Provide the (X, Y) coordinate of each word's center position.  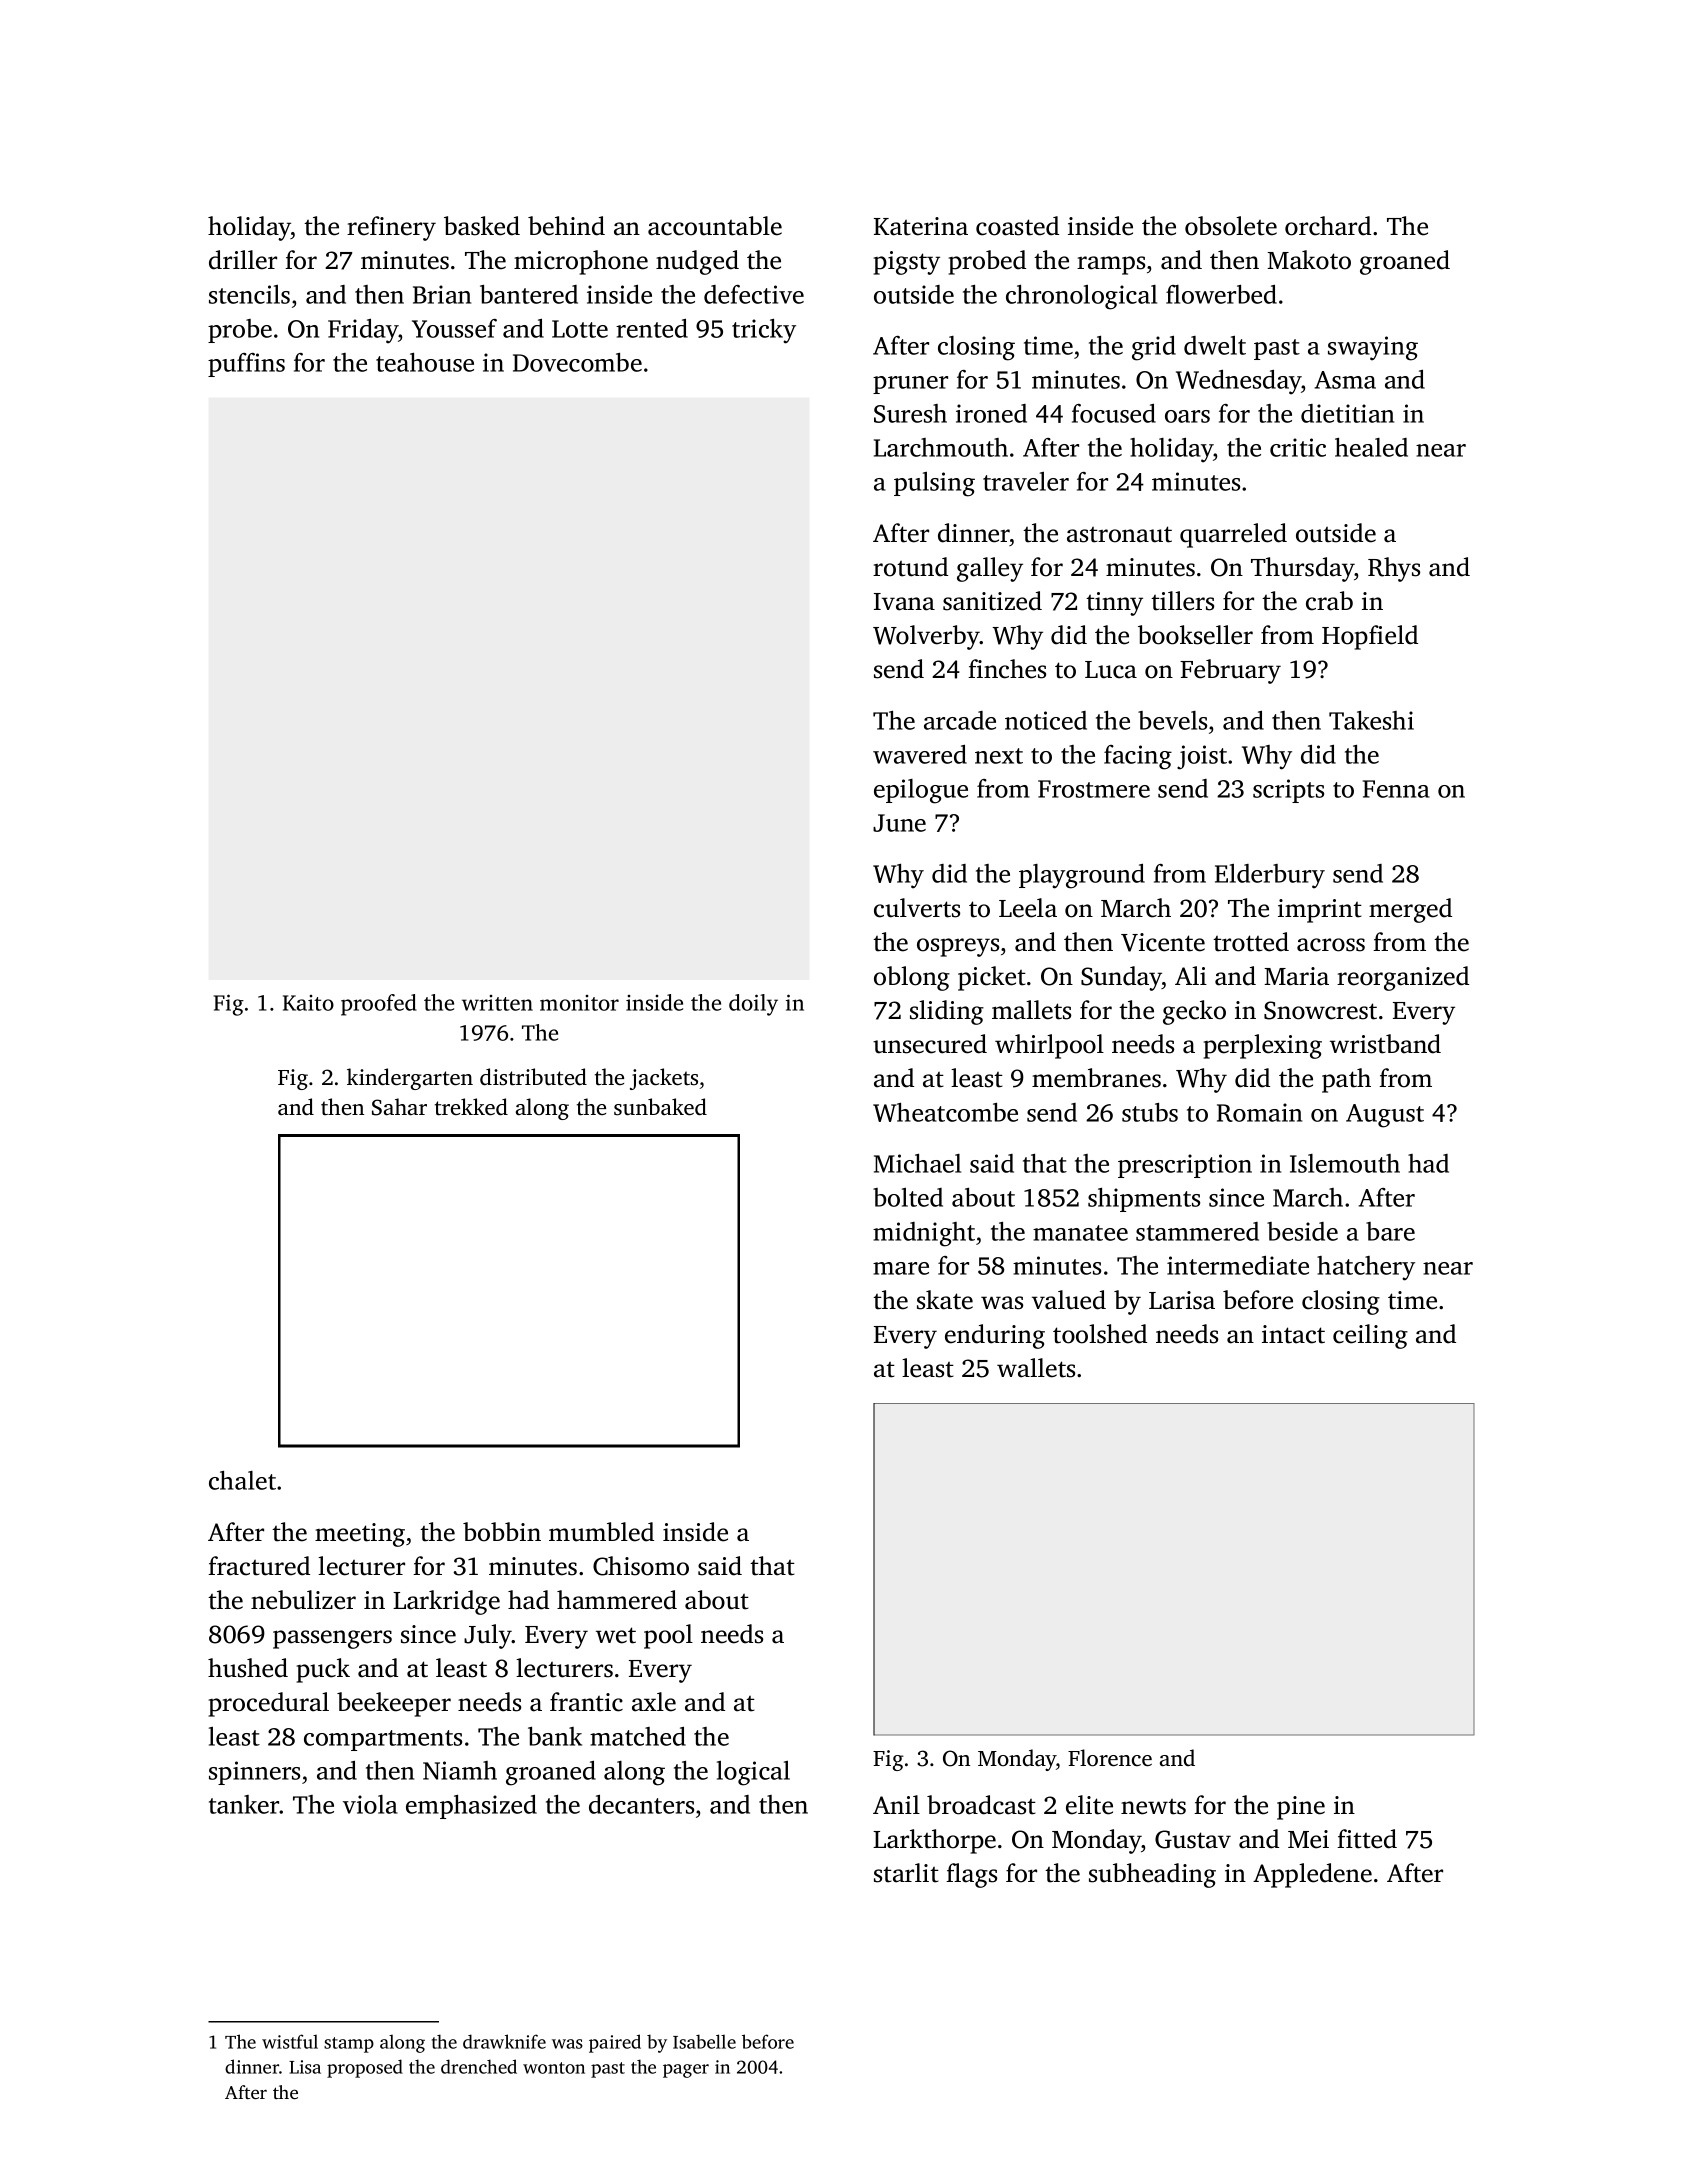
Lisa (305, 2067)
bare (1390, 1231)
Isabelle (704, 2041)
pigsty (907, 263)
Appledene (1312, 1875)
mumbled (601, 1532)
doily (753, 1005)
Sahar (399, 1107)
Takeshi (1371, 720)
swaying (1373, 348)
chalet (242, 1480)
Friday (363, 331)
